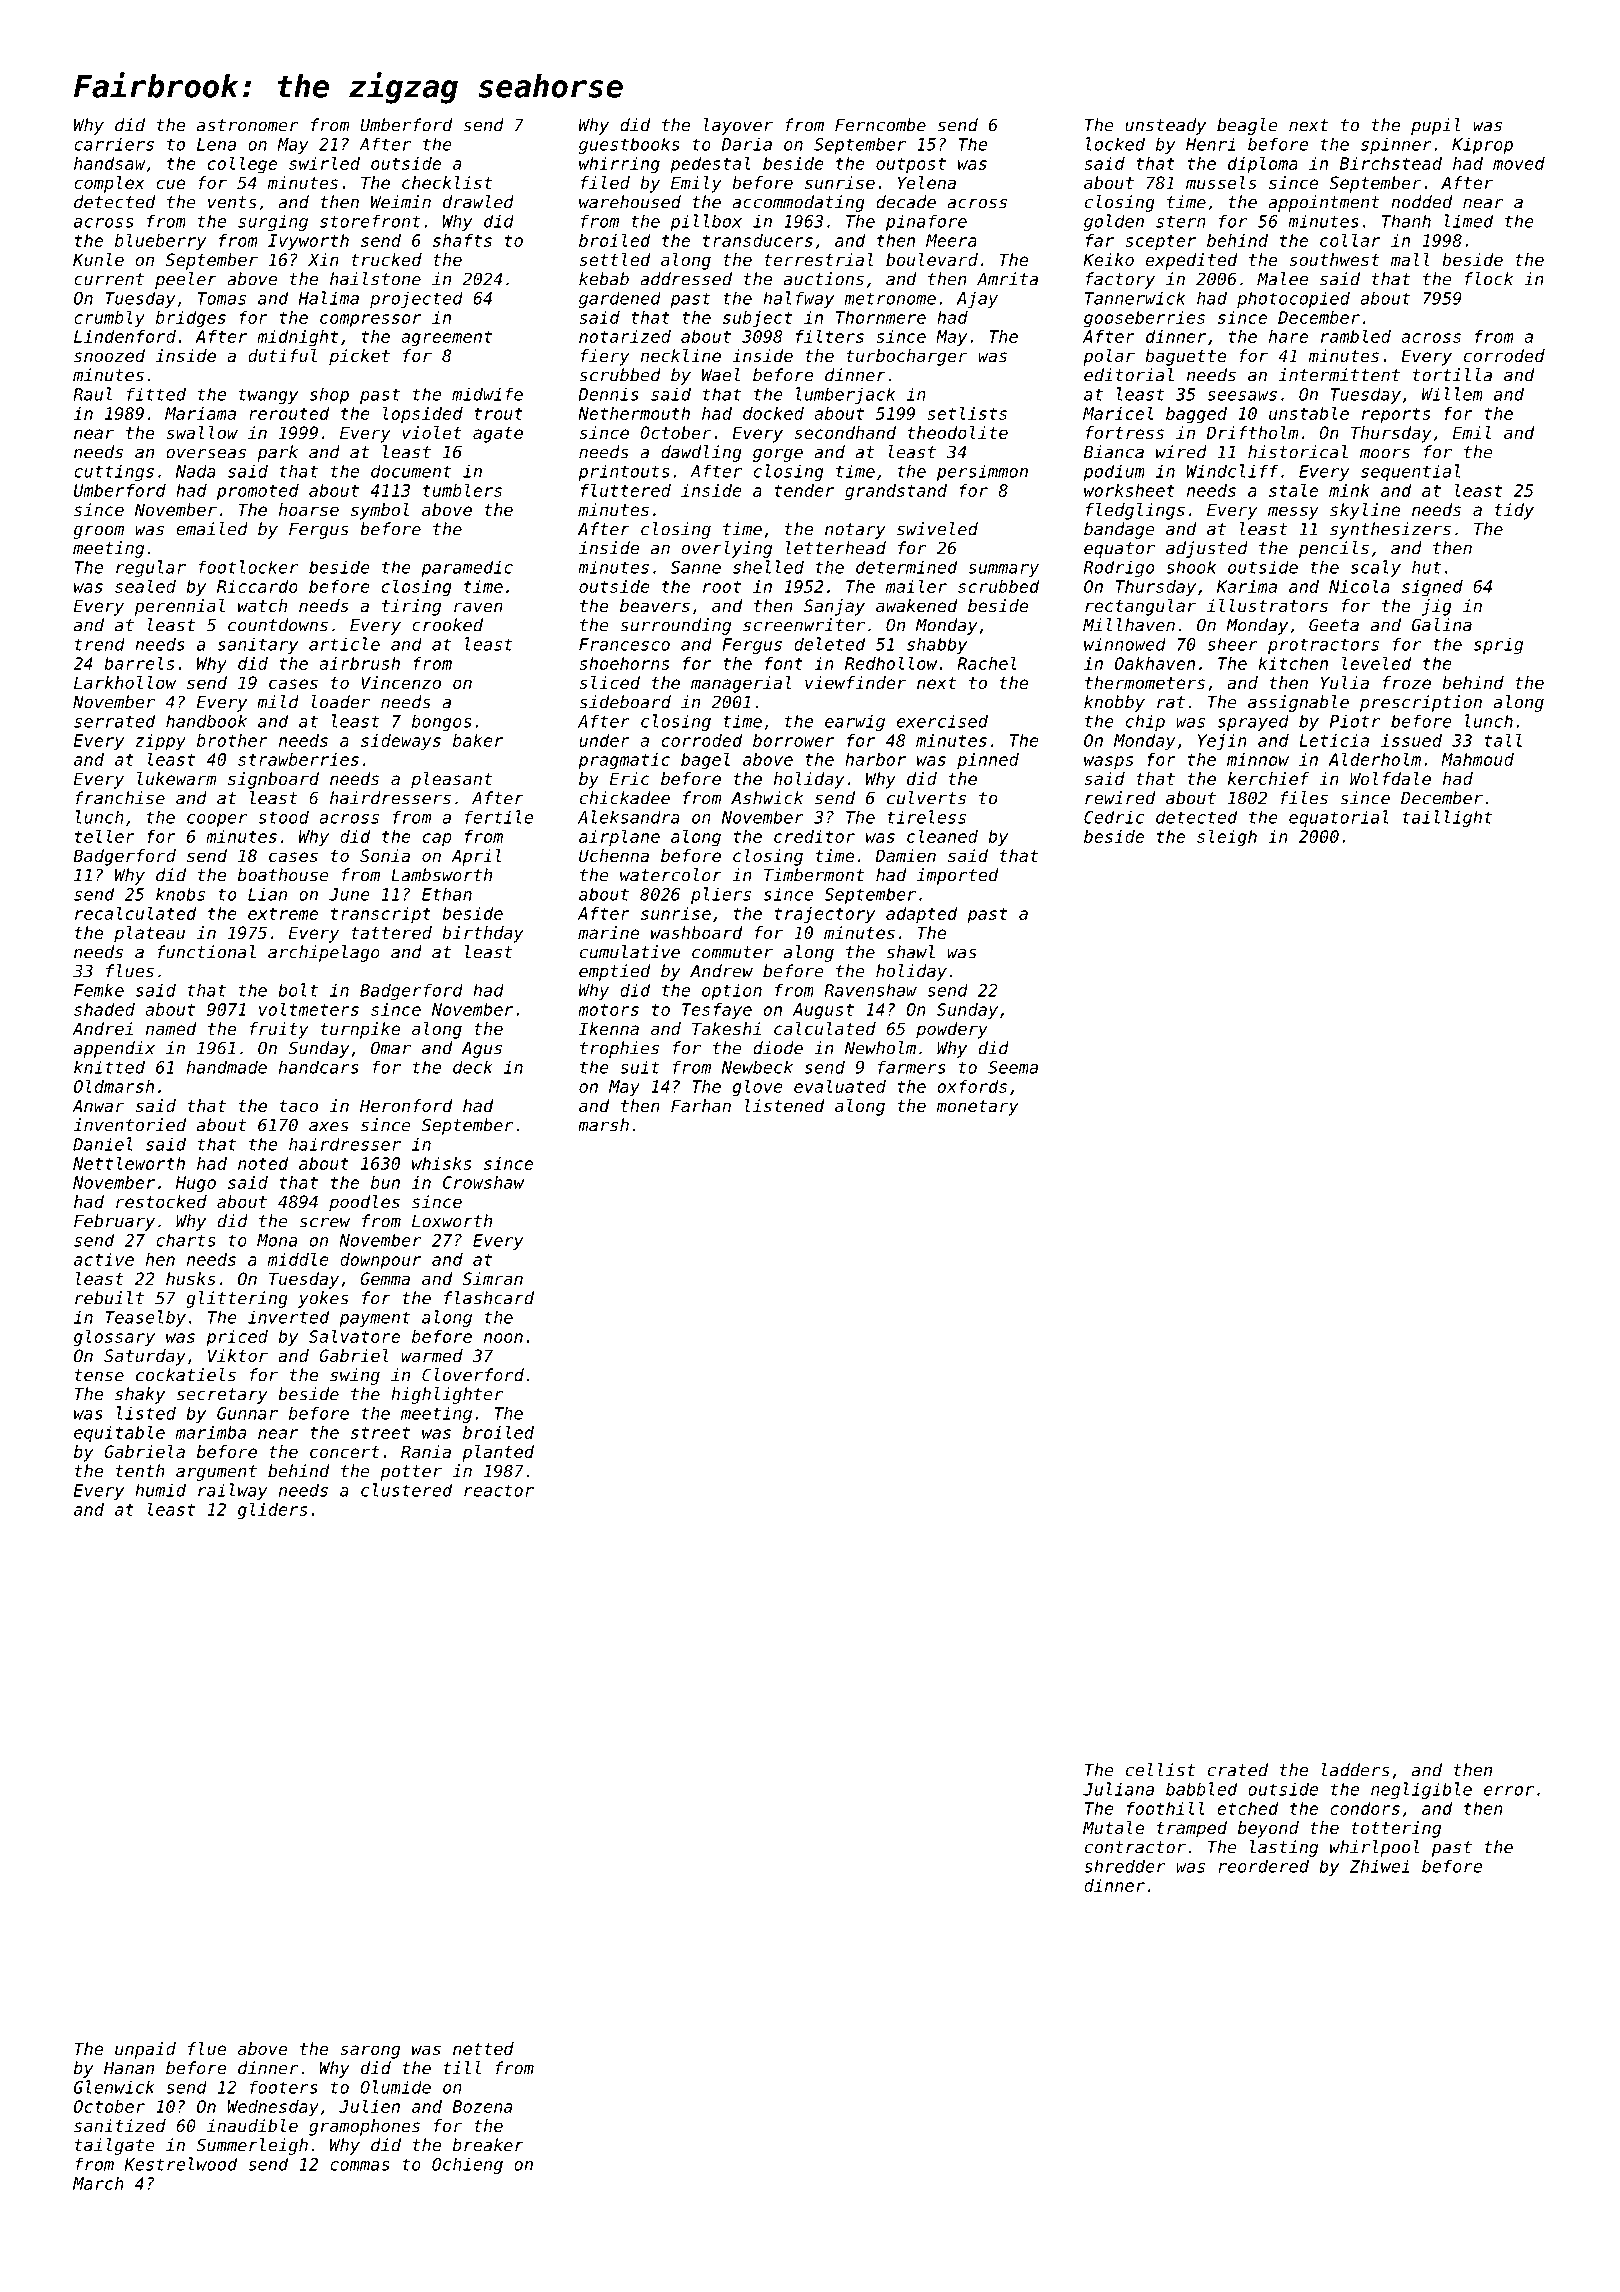  I want to click on Mahmoud, so click(1477, 759).
